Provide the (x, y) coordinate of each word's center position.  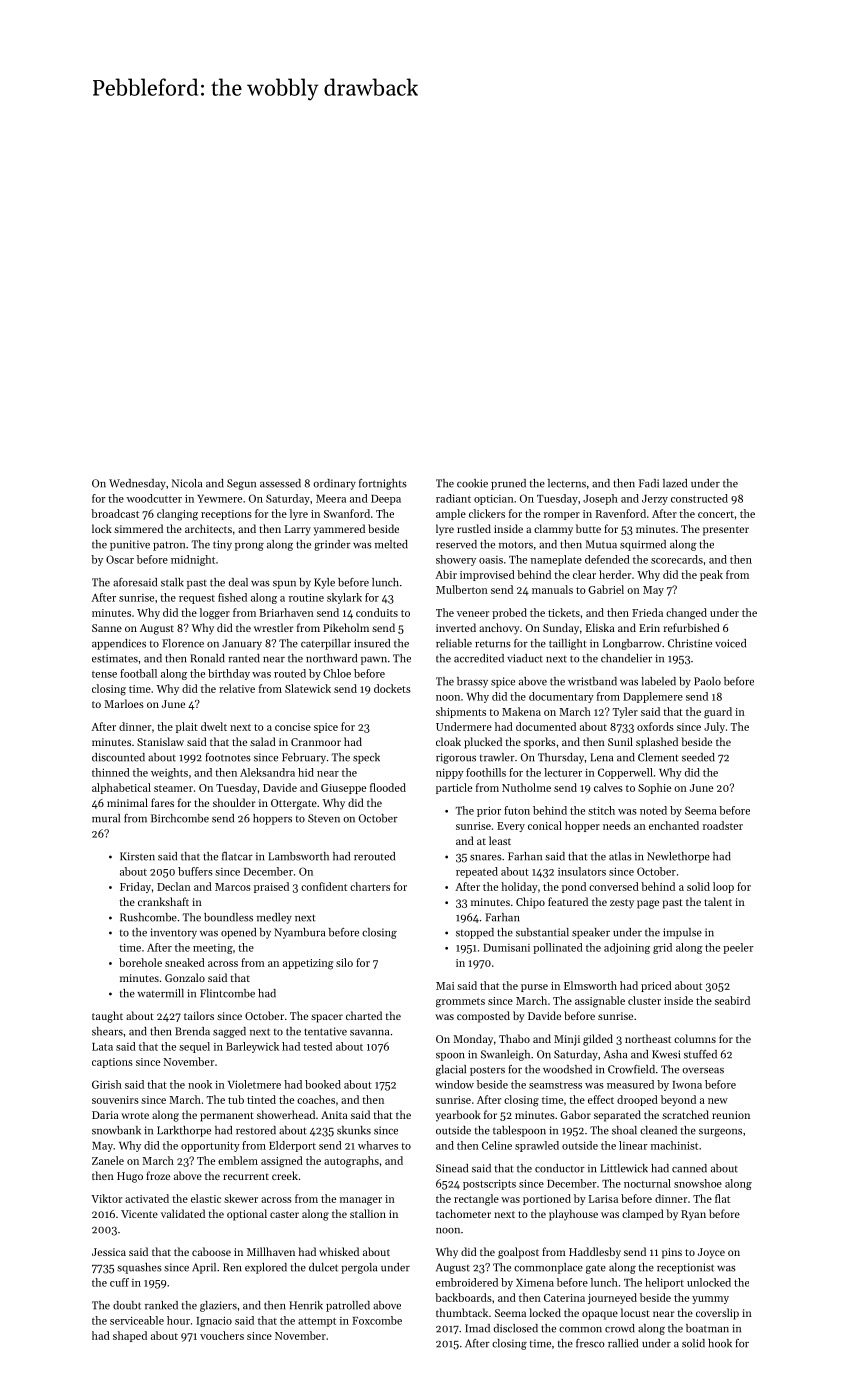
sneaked (185, 962)
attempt (317, 1322)
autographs (351, 1162)
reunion (731, 1115)
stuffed (700, 1054)
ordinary (334, 484)
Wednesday (137, 484)
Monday (473, 1040)
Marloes (124, 703)
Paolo (707, 681)
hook (720, 1343)
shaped (130, 1336)
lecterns (567, 483)
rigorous (456, 758)
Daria (105, 1115)
